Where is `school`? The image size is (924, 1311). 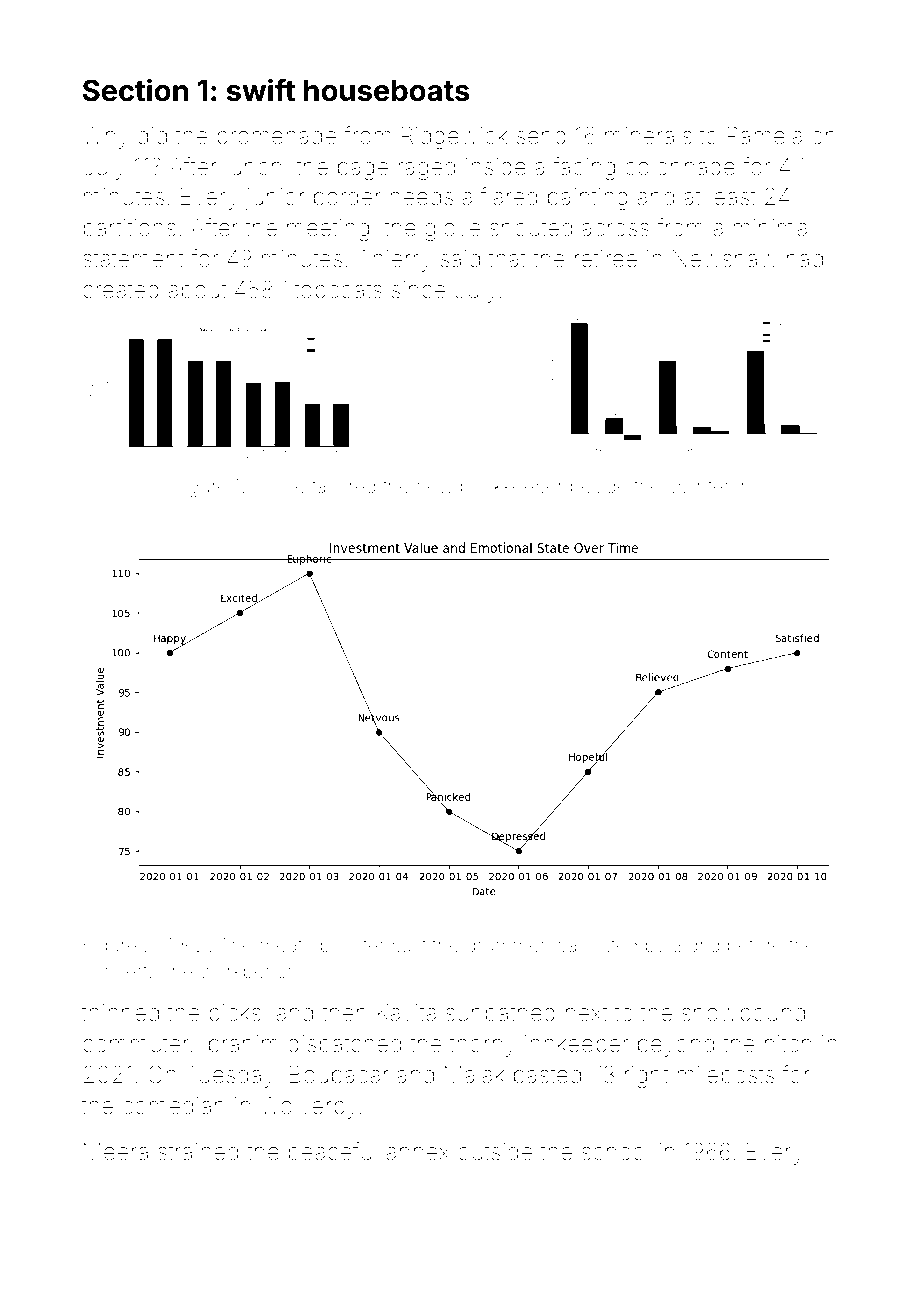
school is located at coordinates (615, 1152).
